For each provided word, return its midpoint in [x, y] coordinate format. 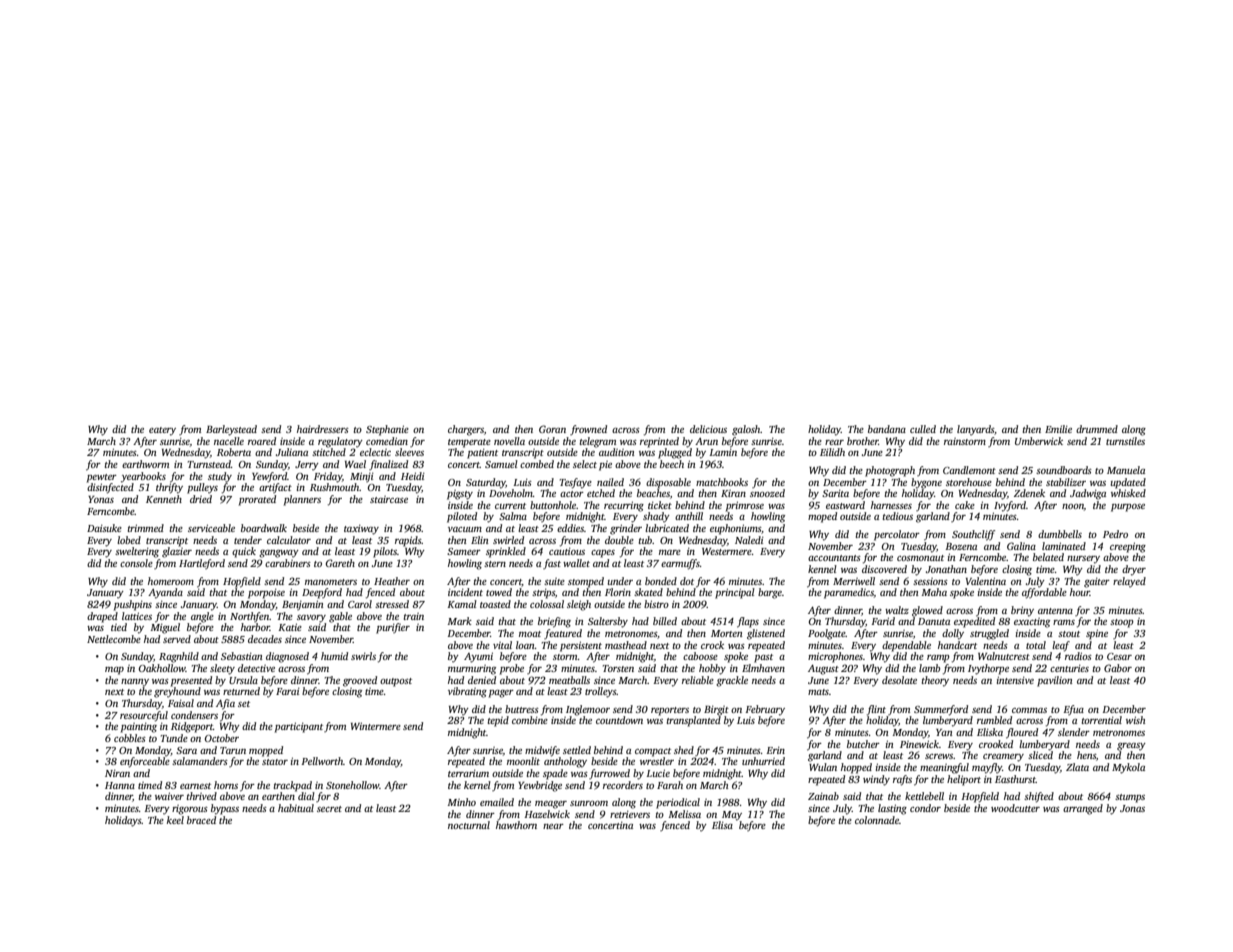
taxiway [361, 529]
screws [939, 756]
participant [299, 727]
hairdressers [323, 429]
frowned [588, 430]
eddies [570, 528]
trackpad [293, 786]
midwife [542, 751]
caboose [700, 656]
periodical [678, 803]
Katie [290, 627]
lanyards [975, 430]
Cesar [1119, 656]
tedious [898, 516]
